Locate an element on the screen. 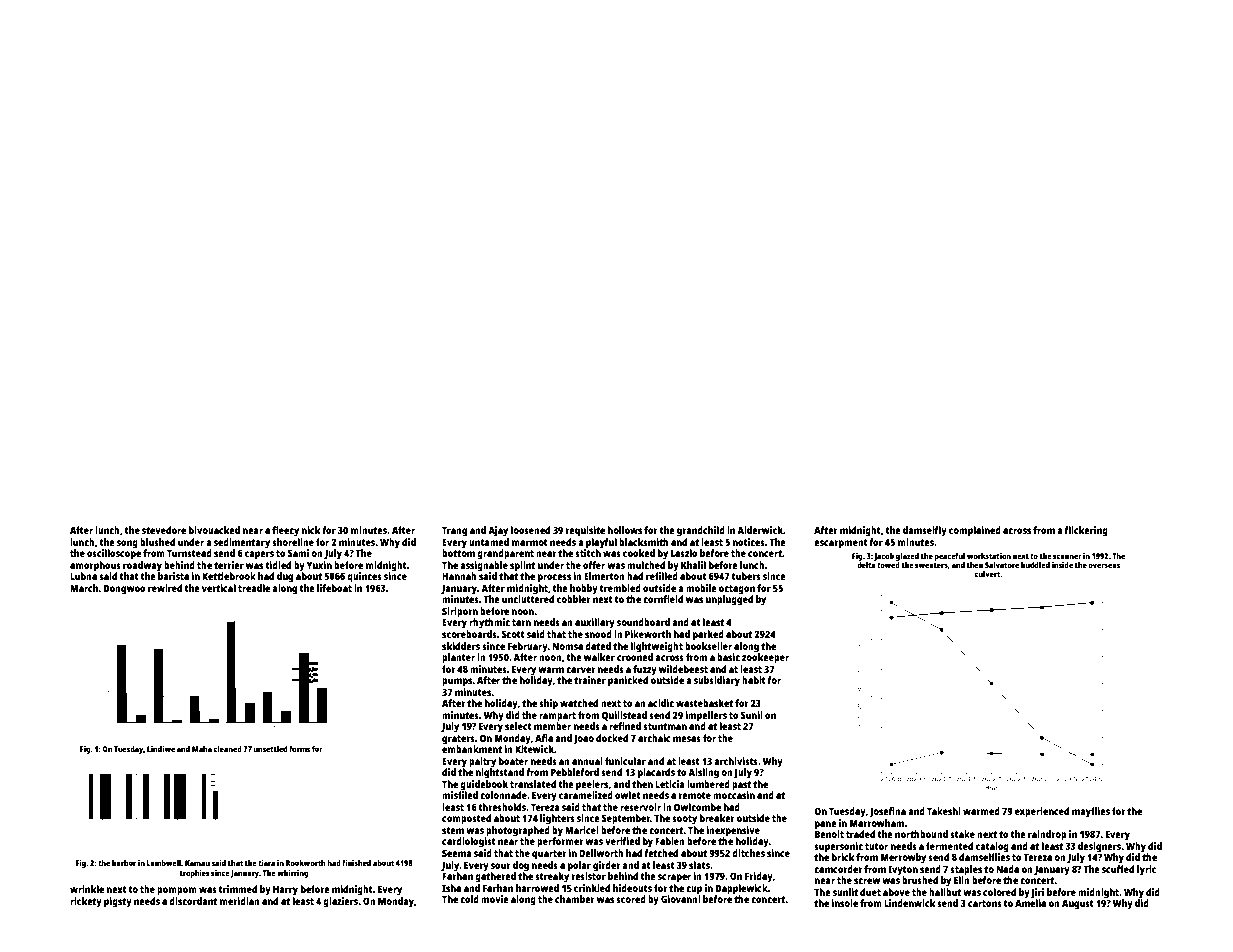 The width and height of the screenshot is (1233, 952). fleecy is located at coordinates (285, 531).
